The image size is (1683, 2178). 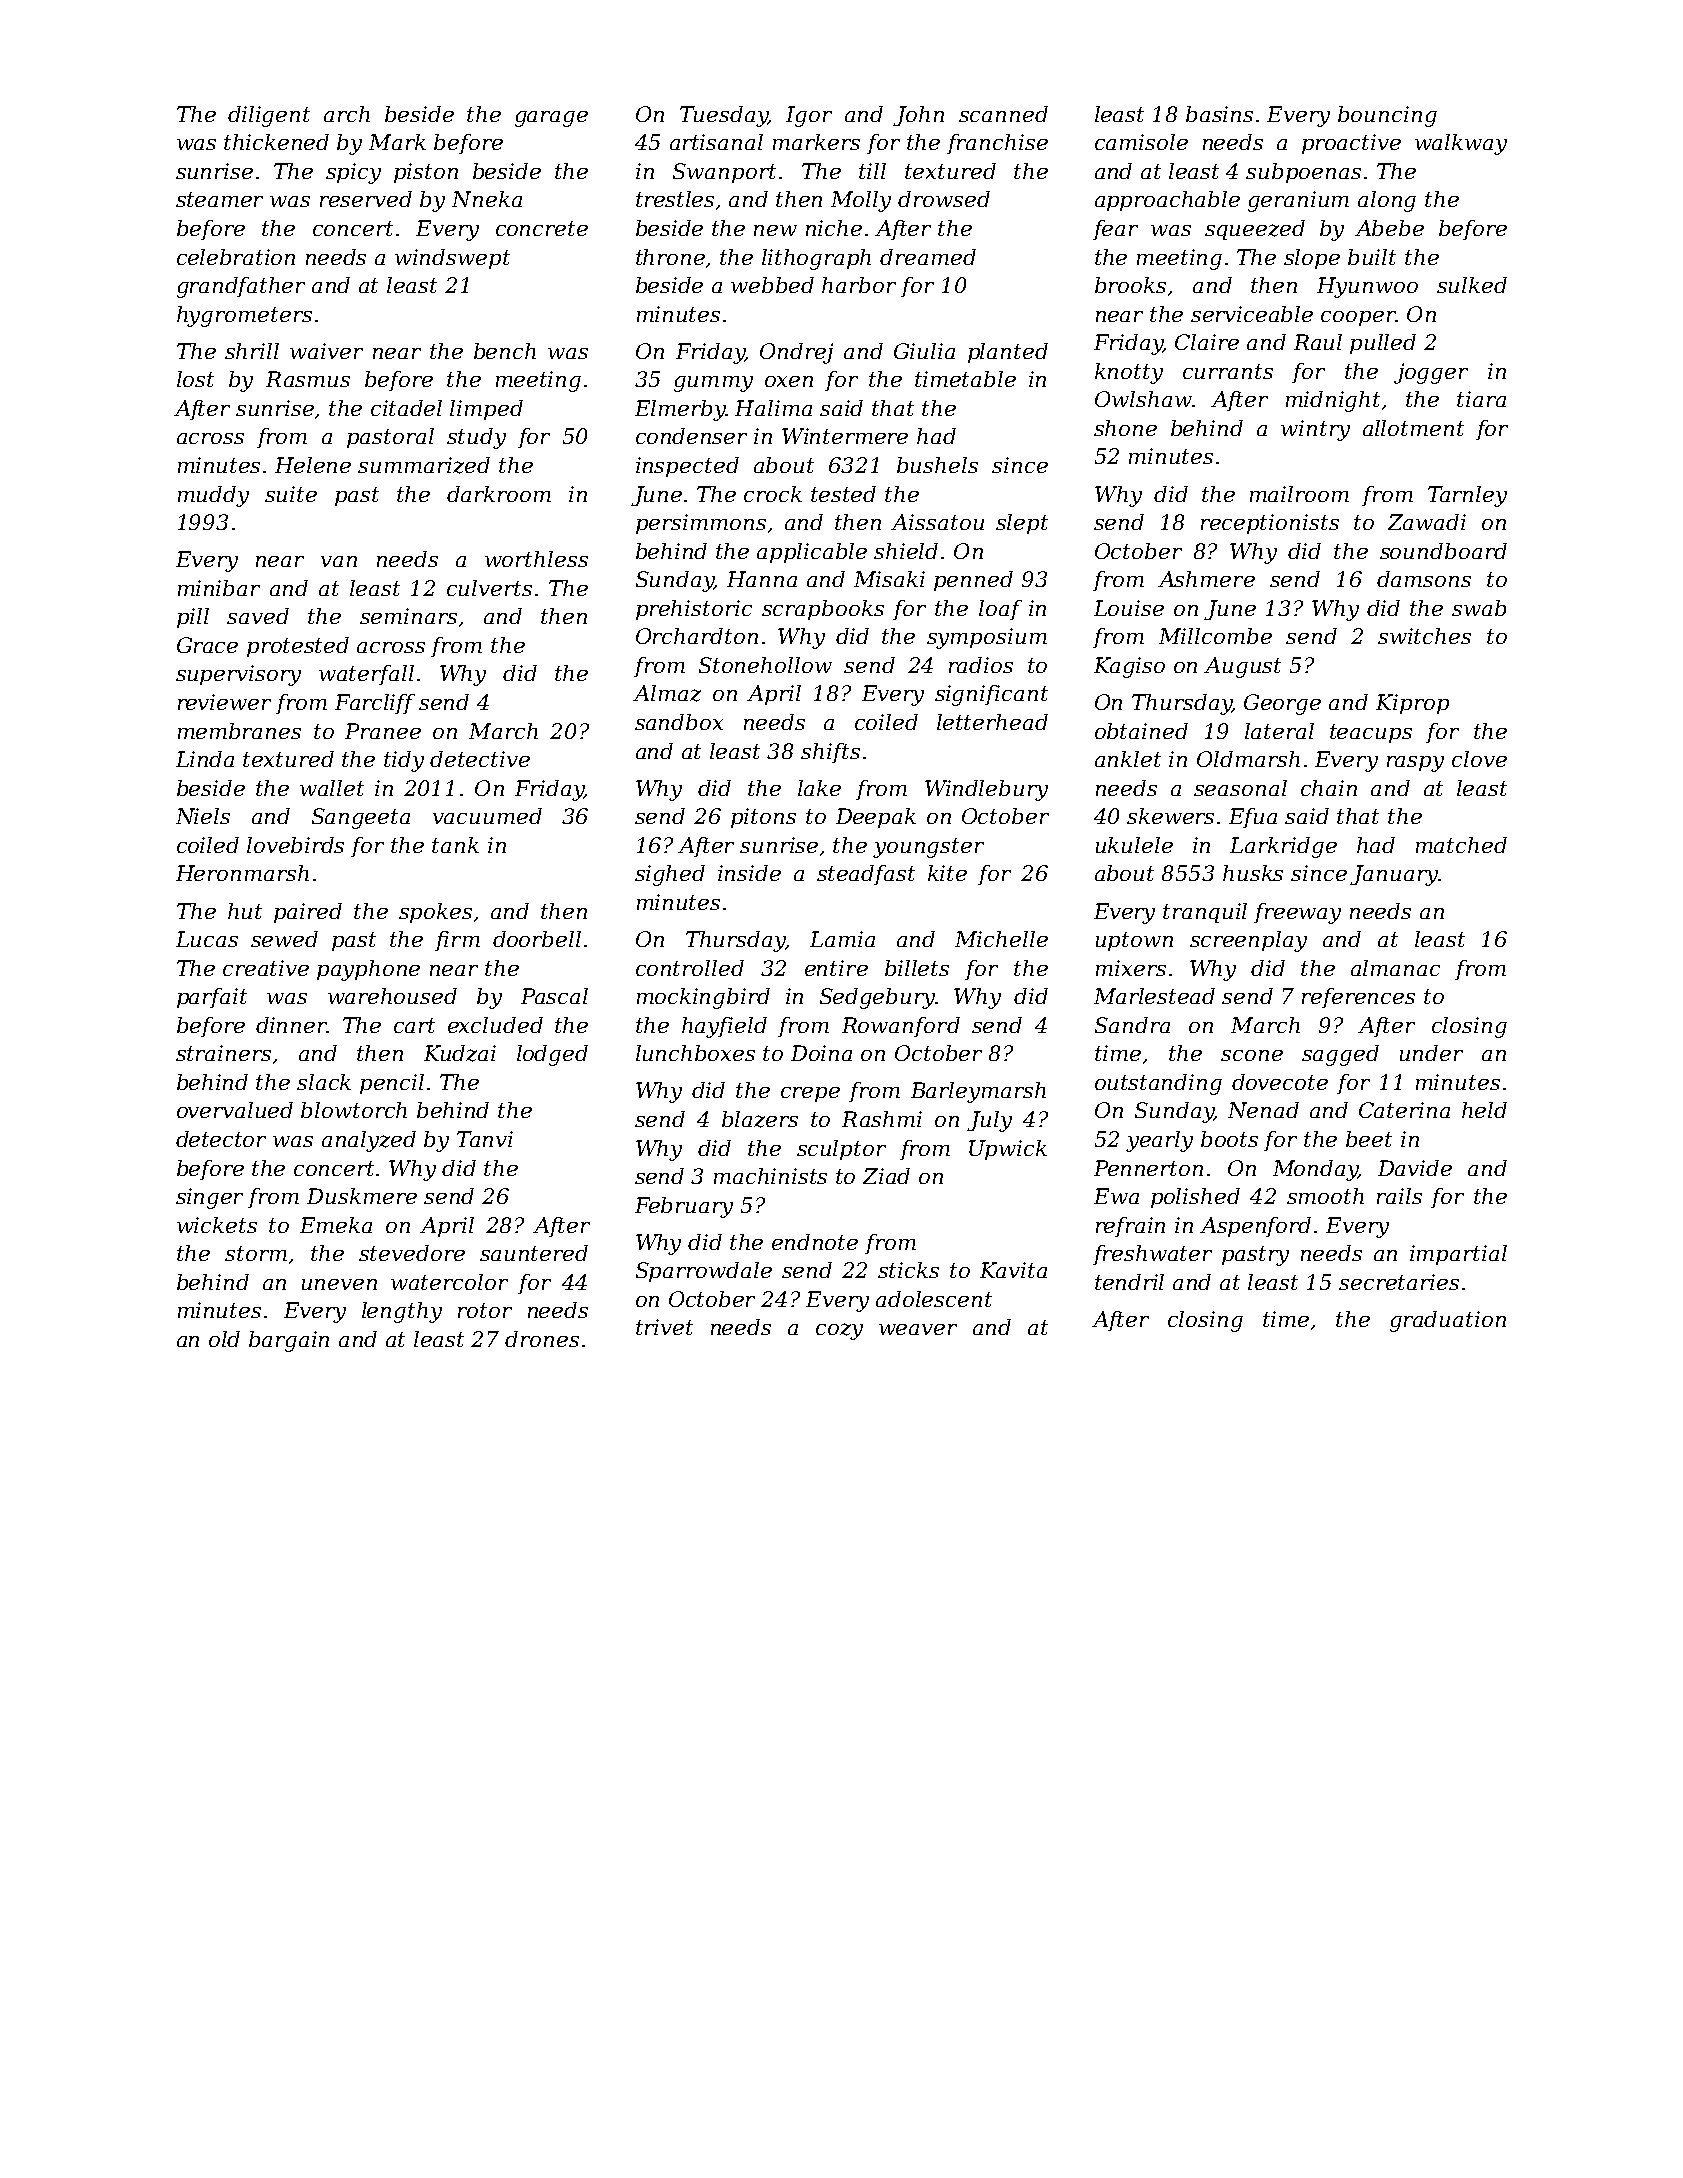 What do you see at coordinates (859, 285) in the screenshot?
I see `harbor` at bounding box center [859, 285].
